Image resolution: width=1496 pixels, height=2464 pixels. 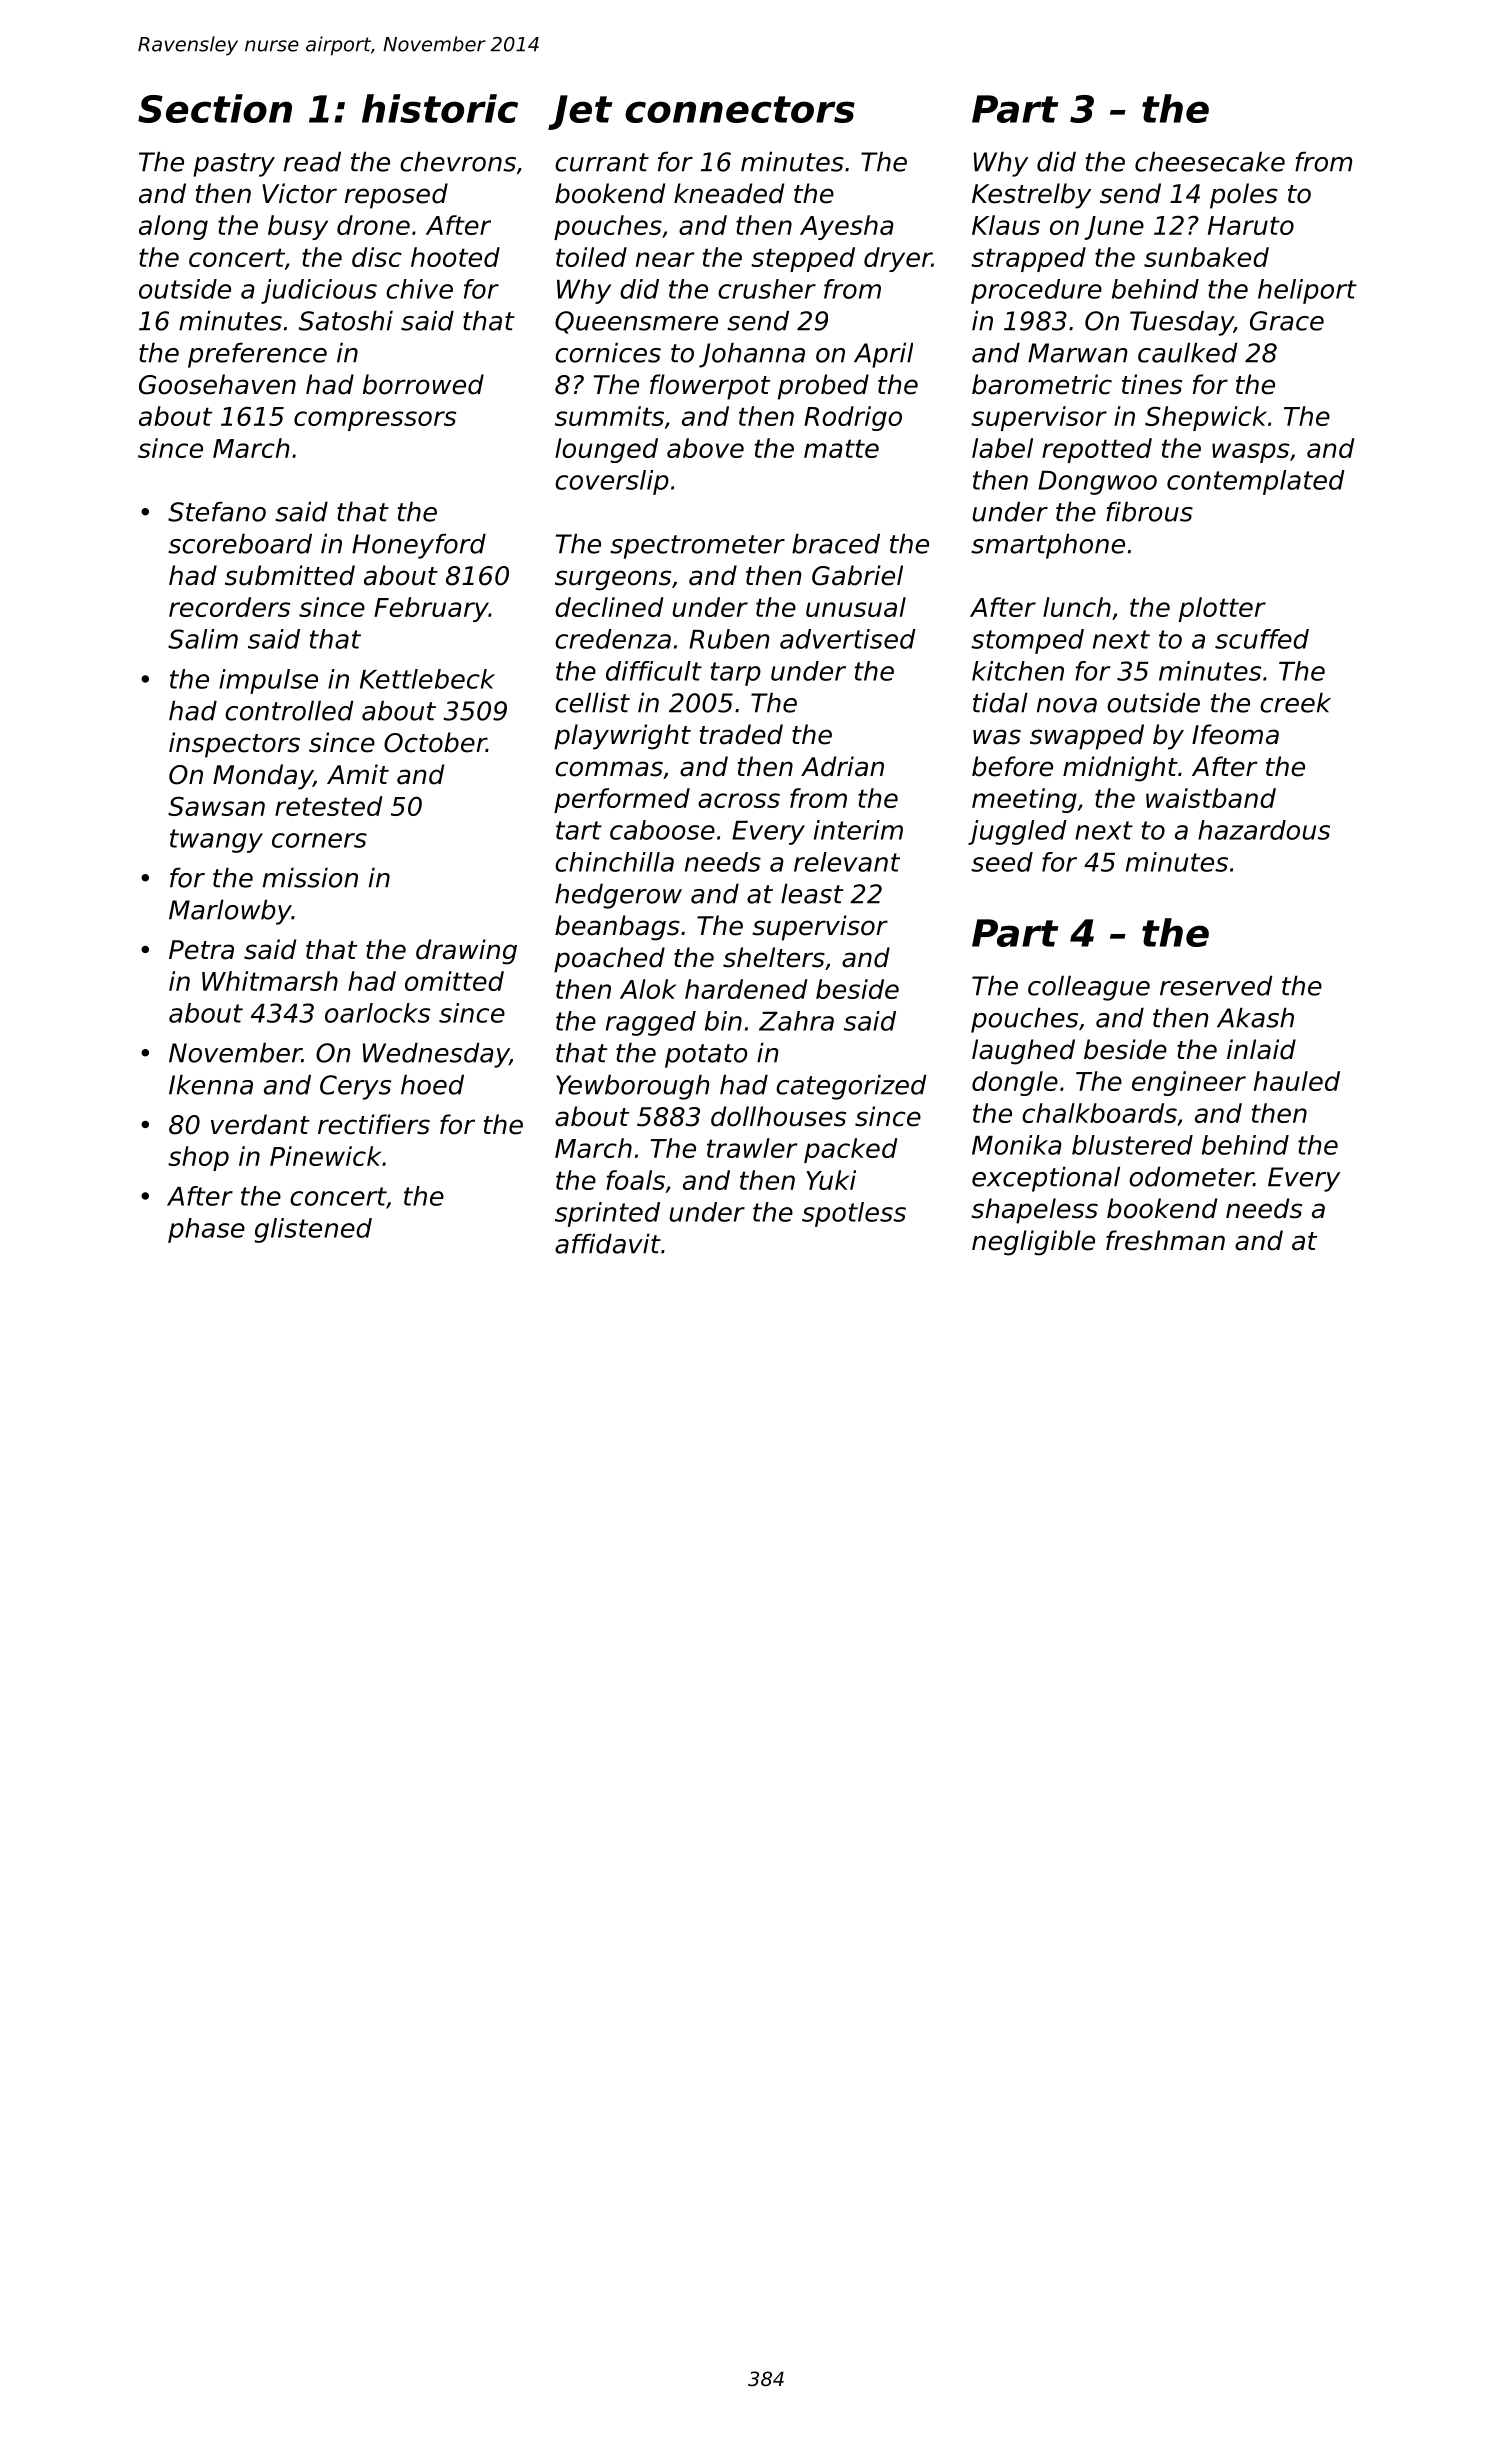 What do you see at coordinates (1067, 705) in the screenshot?
I see `nova` at bounding box center [1067, 705].
